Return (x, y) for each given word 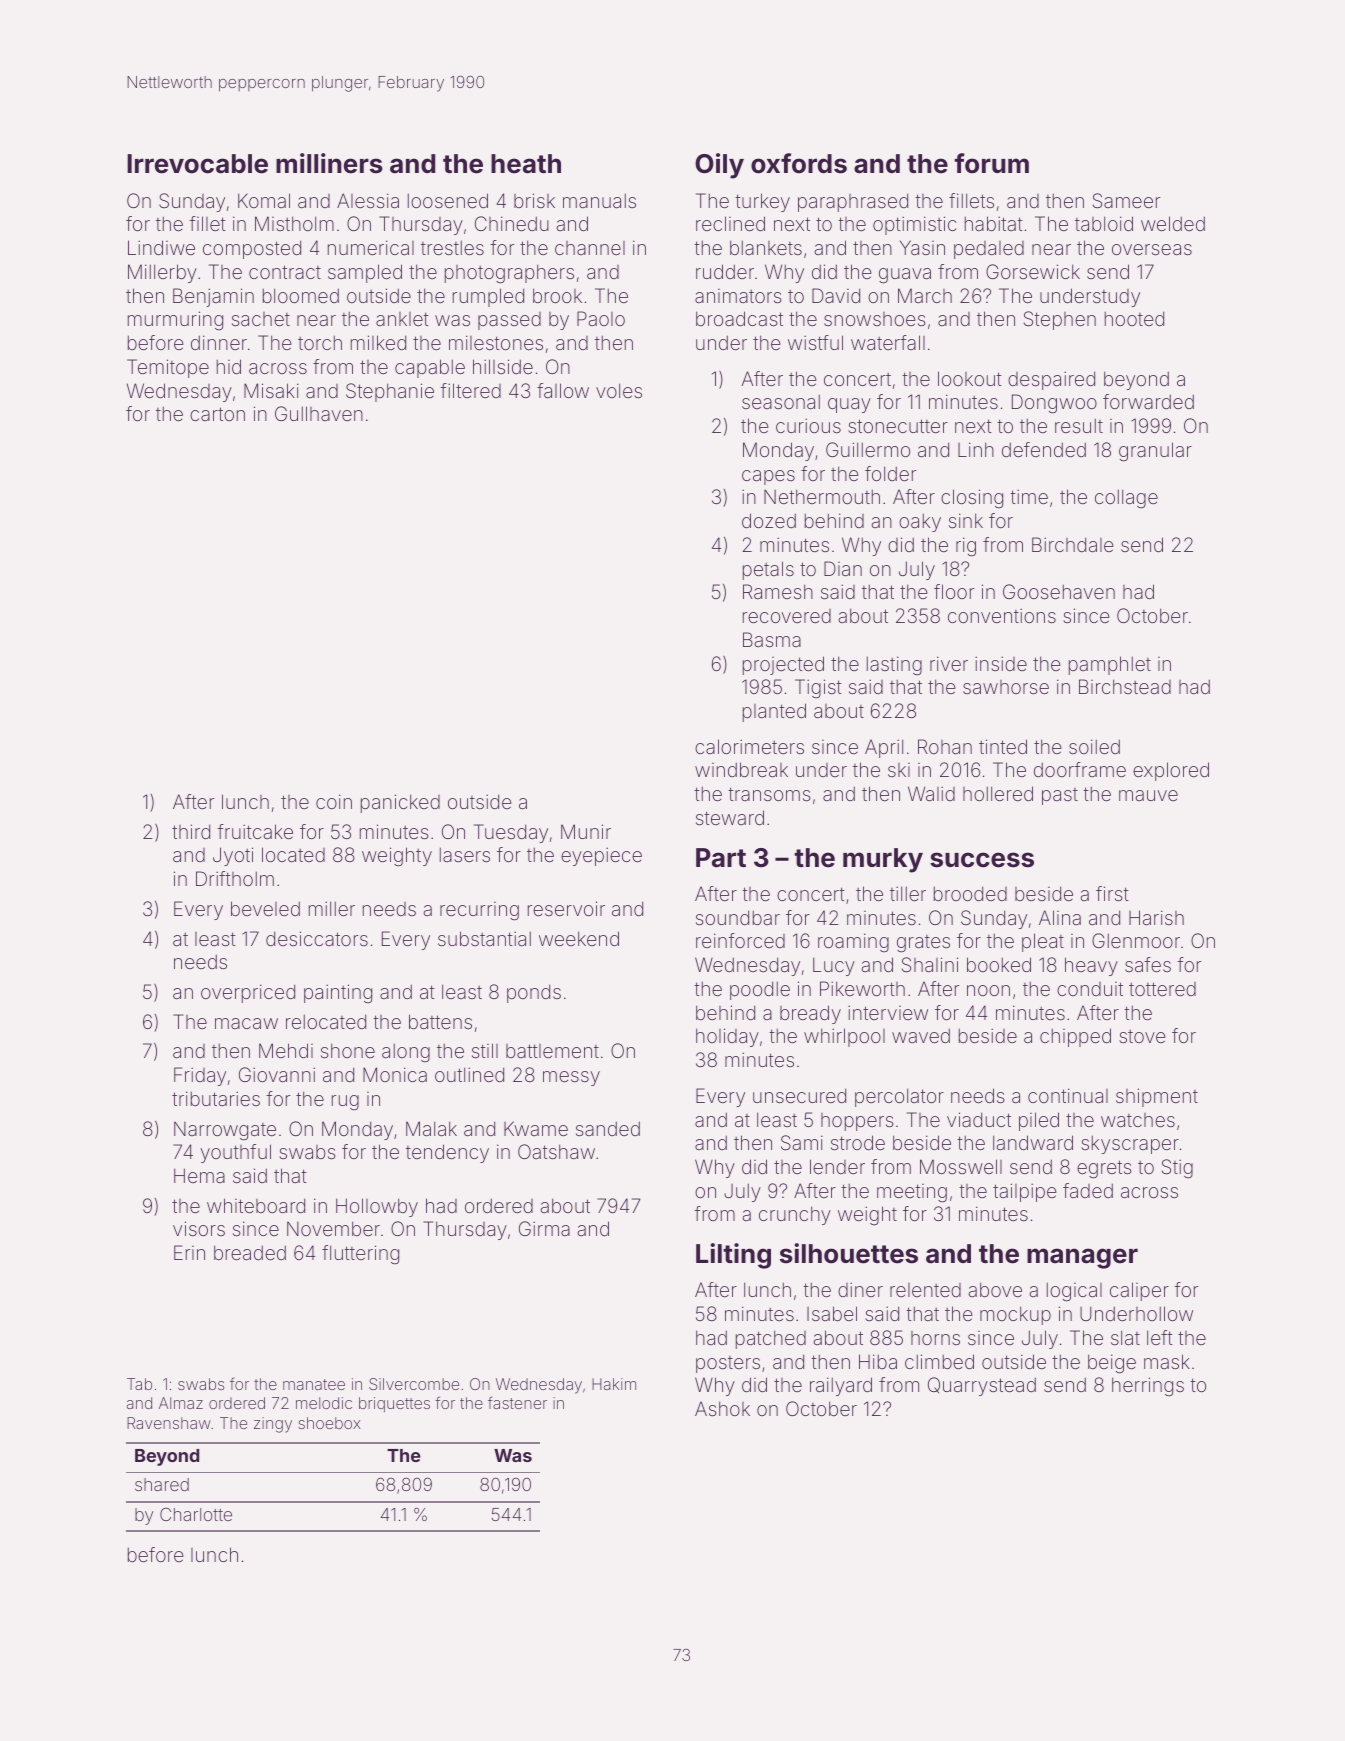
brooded (970, 893)
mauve (1148, 795)
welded (1173, 223)
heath (526, 164)
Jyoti (233, 856)
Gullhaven (319, 413)
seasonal (781, 401)
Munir (586, 831)
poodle (760, 990)
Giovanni (277, 1074)
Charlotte (196, 1514)
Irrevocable (197, 164)
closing (972, 498)
